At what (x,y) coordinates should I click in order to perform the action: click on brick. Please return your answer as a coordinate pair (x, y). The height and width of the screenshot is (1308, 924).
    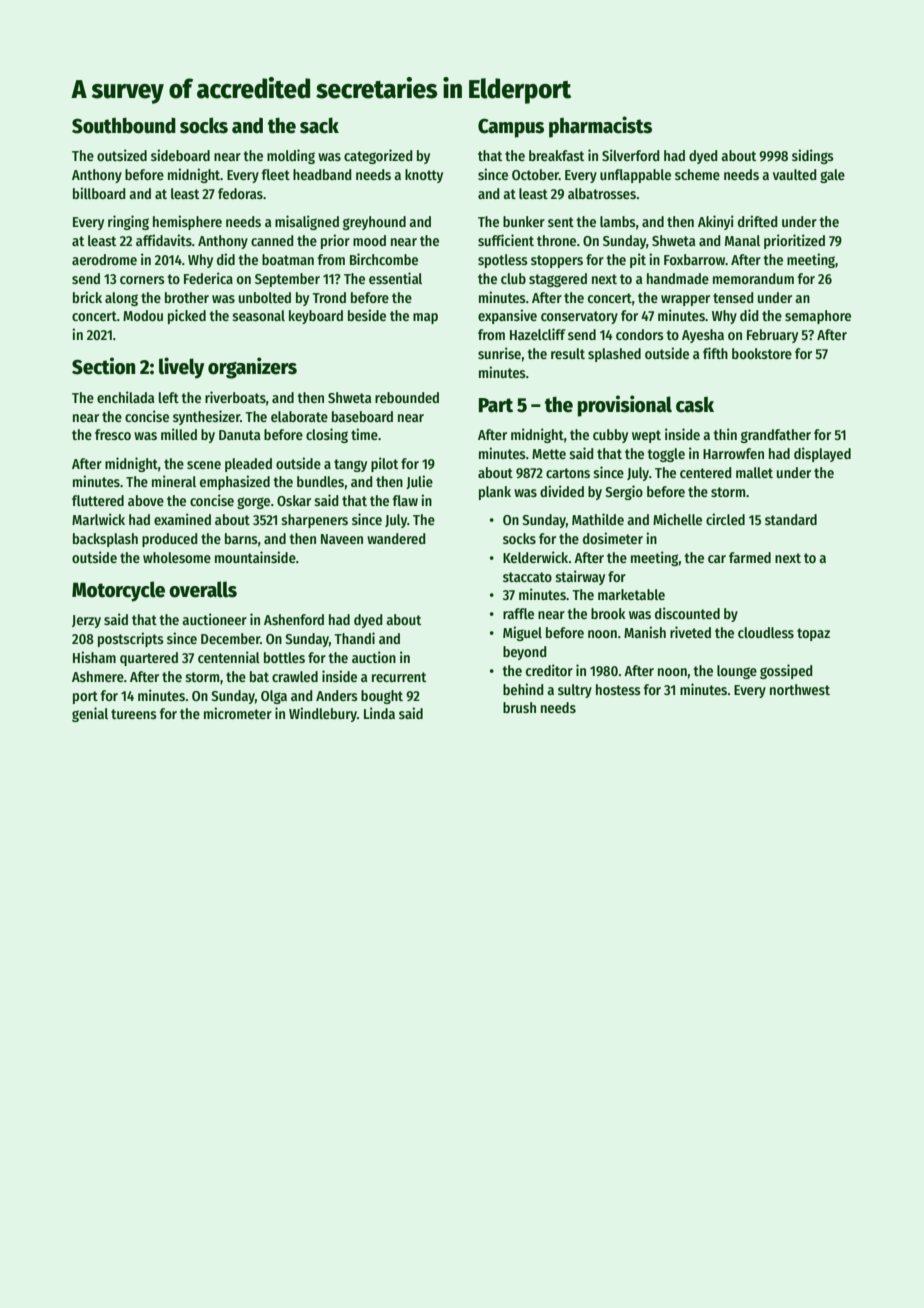
    Looking at the image, I should click on (87, 297).
